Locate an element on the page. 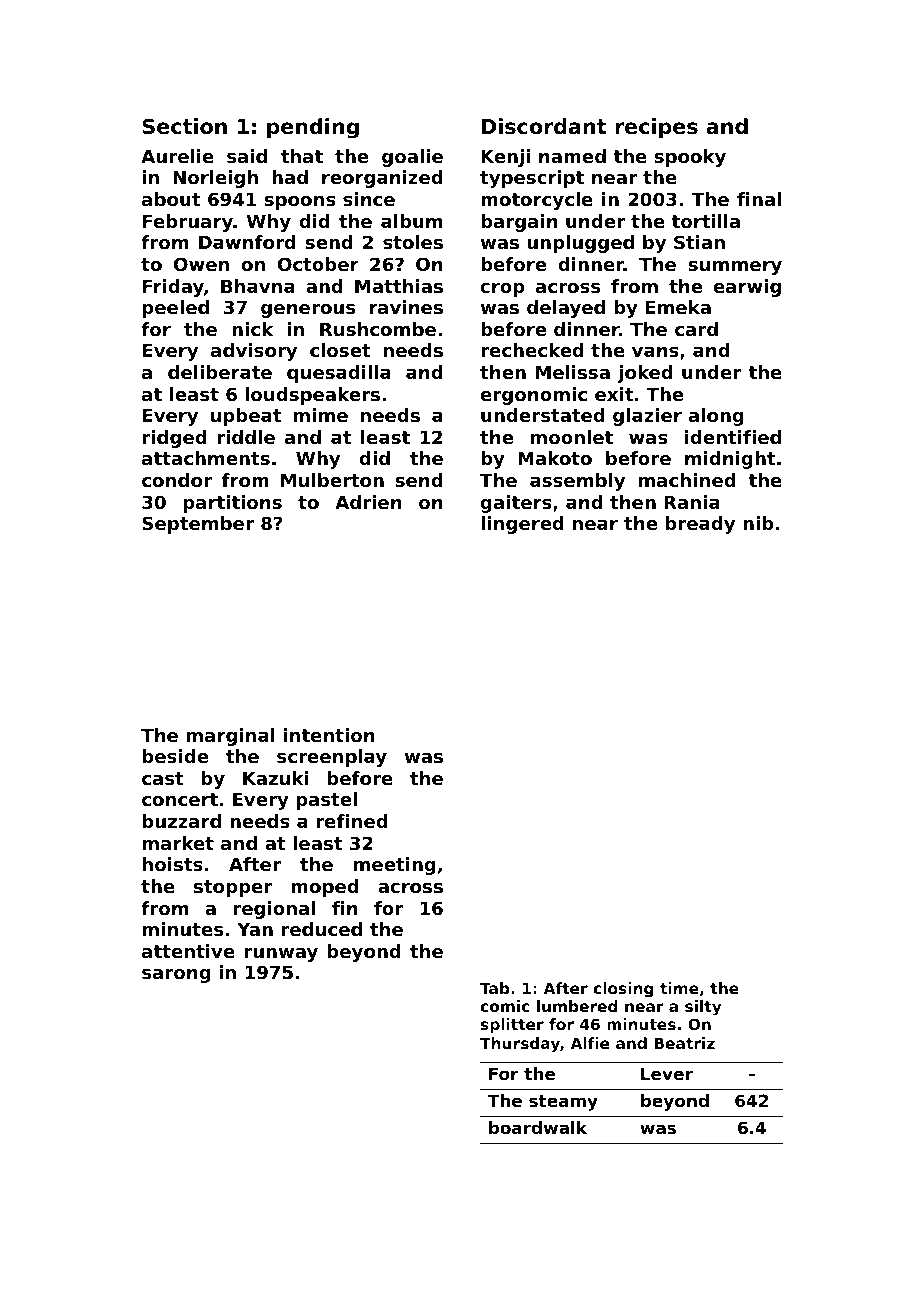 This image has height=1311, width=924. Matthias is located at coordinates (399, 286).
